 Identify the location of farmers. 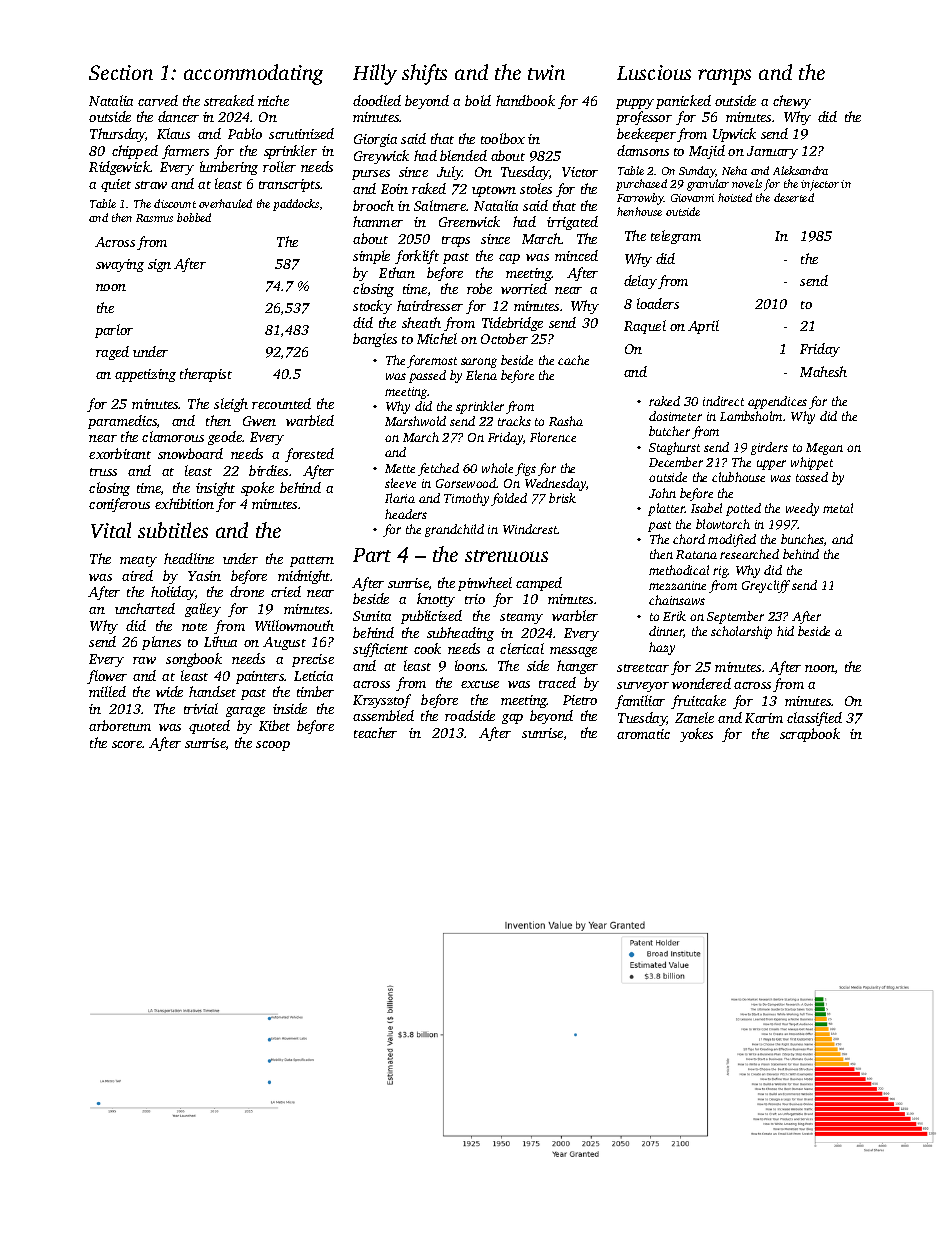
(185, 152).
